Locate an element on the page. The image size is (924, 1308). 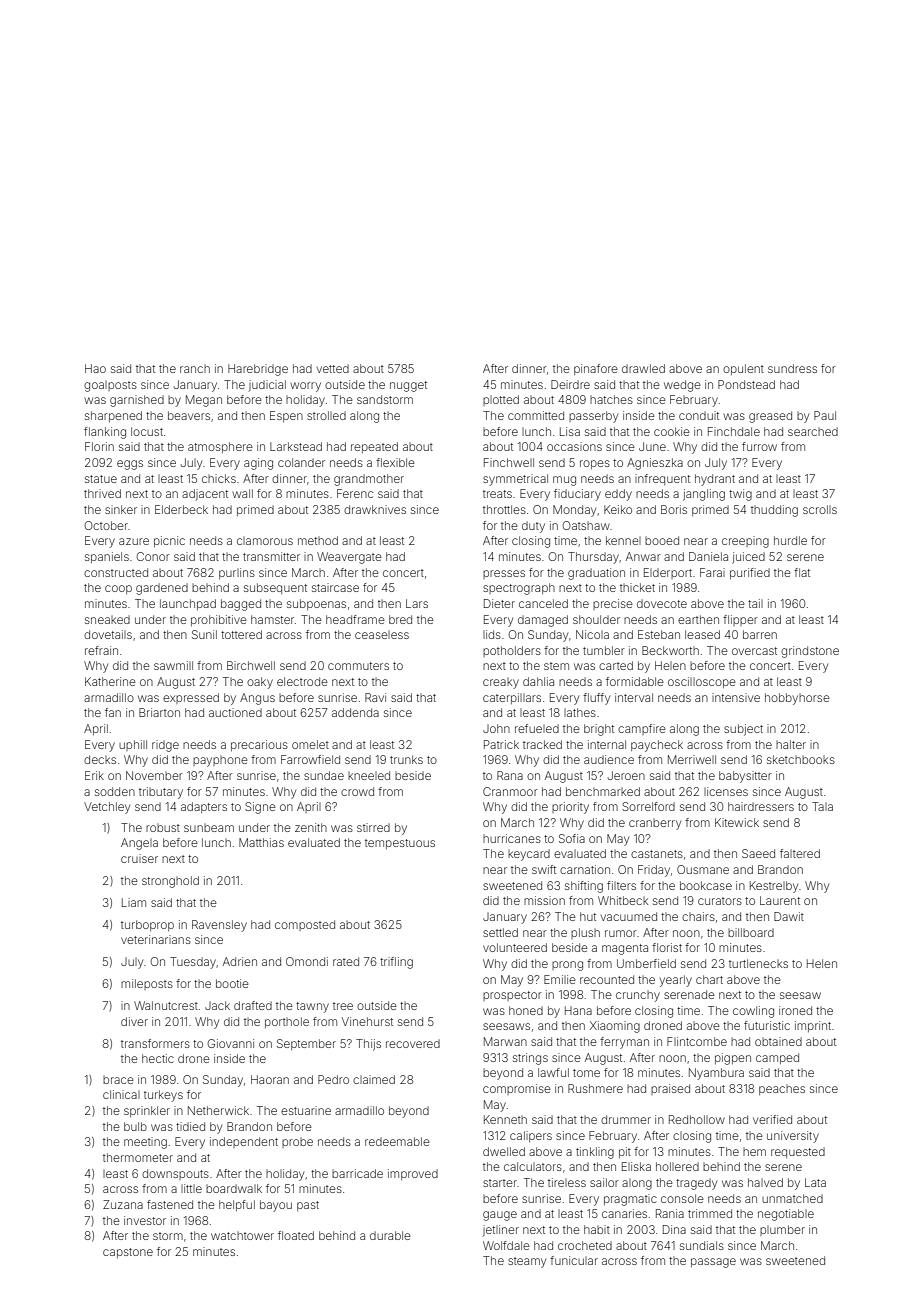
tree is located at coordinates (343, 1006).
